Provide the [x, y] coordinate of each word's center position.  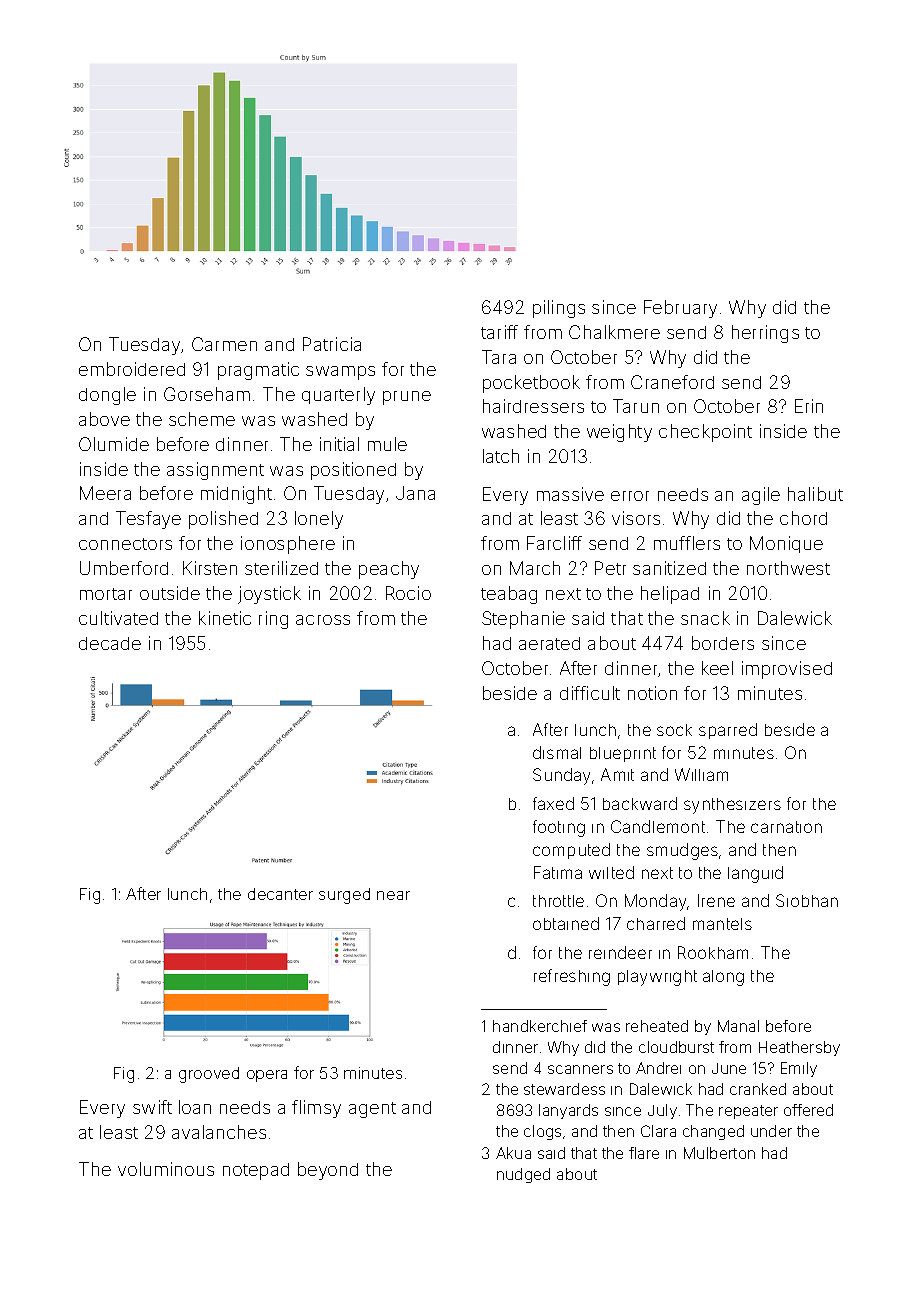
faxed [553, 803]
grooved [209, 1075]
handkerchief [540, 1026]
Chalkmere [614, 332]
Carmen [224, 344]
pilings [559, 309]
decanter [280, 894]
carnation [786, 827]
